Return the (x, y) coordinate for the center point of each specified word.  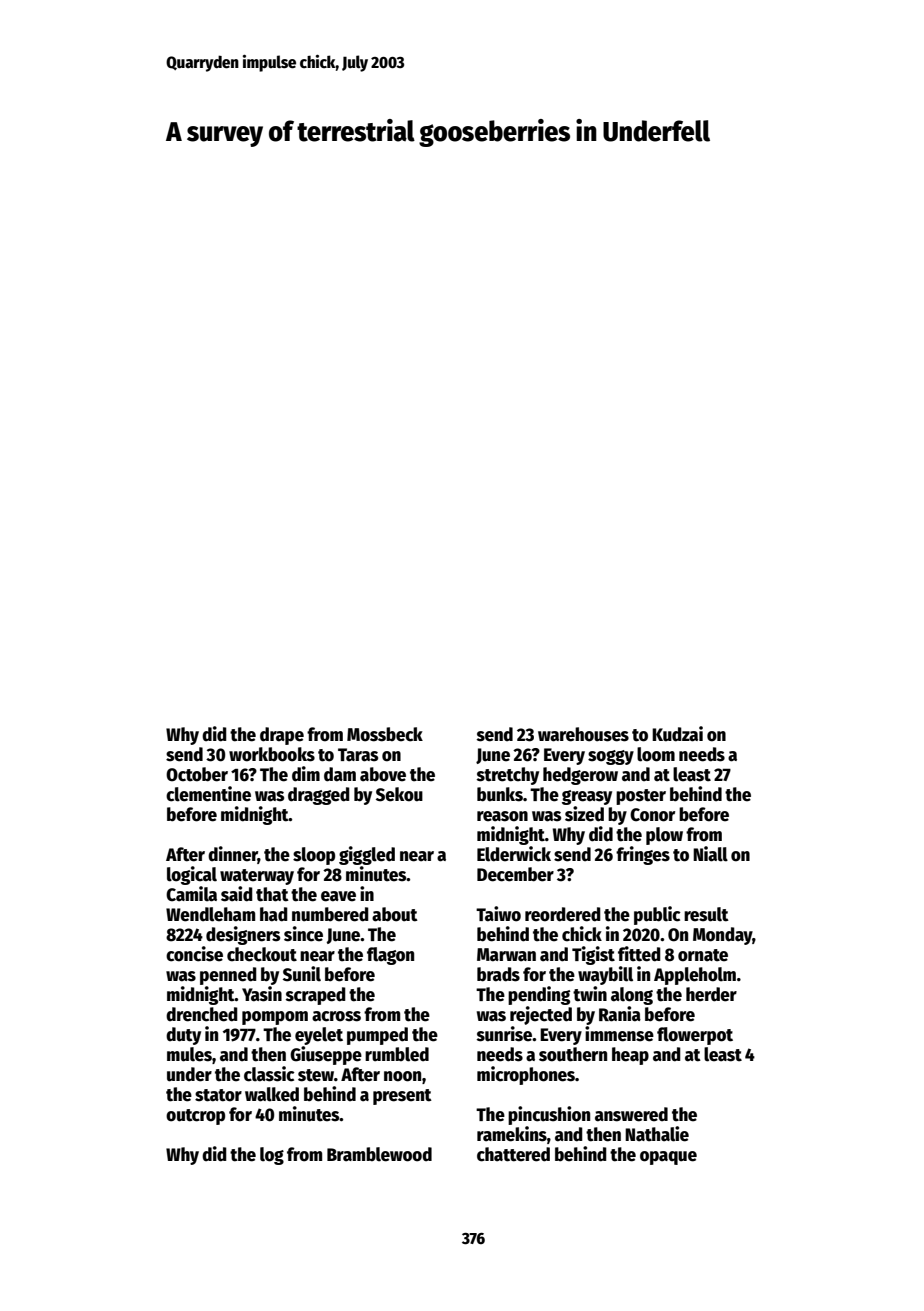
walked (272, 1094)
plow (664, 836)
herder (711, 994)
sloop (314, 856)
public (657, 915)
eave (338, 896)
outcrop (195, 1117)
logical (192, 875)
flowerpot (695, 1036)
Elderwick (514, 854)
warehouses (583, 734)
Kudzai (677, 734)
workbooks (272, 754)
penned (228, 976)
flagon (390, 956)
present (402, 1097)
